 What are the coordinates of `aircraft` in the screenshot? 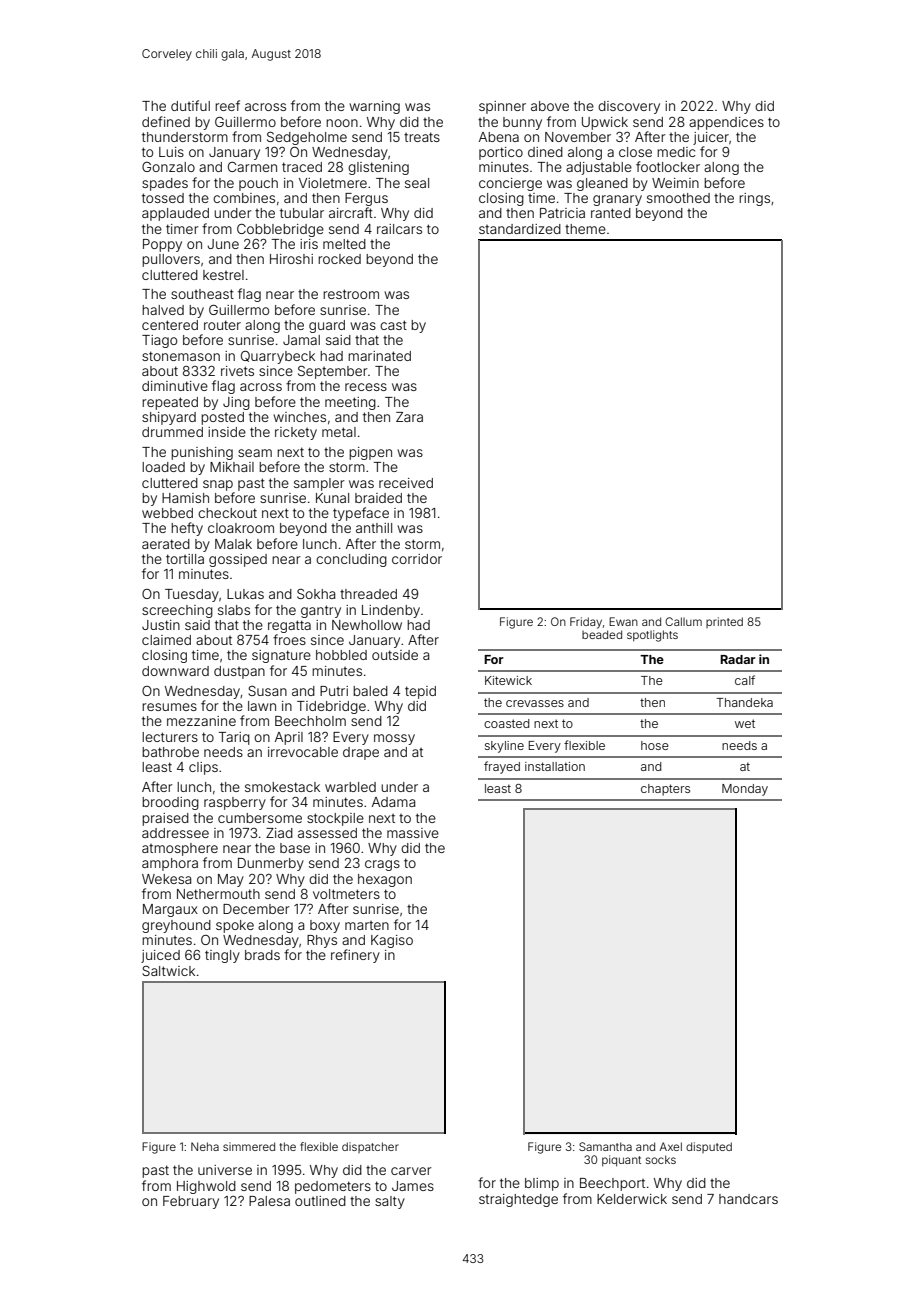 It's located at (351, 212).
